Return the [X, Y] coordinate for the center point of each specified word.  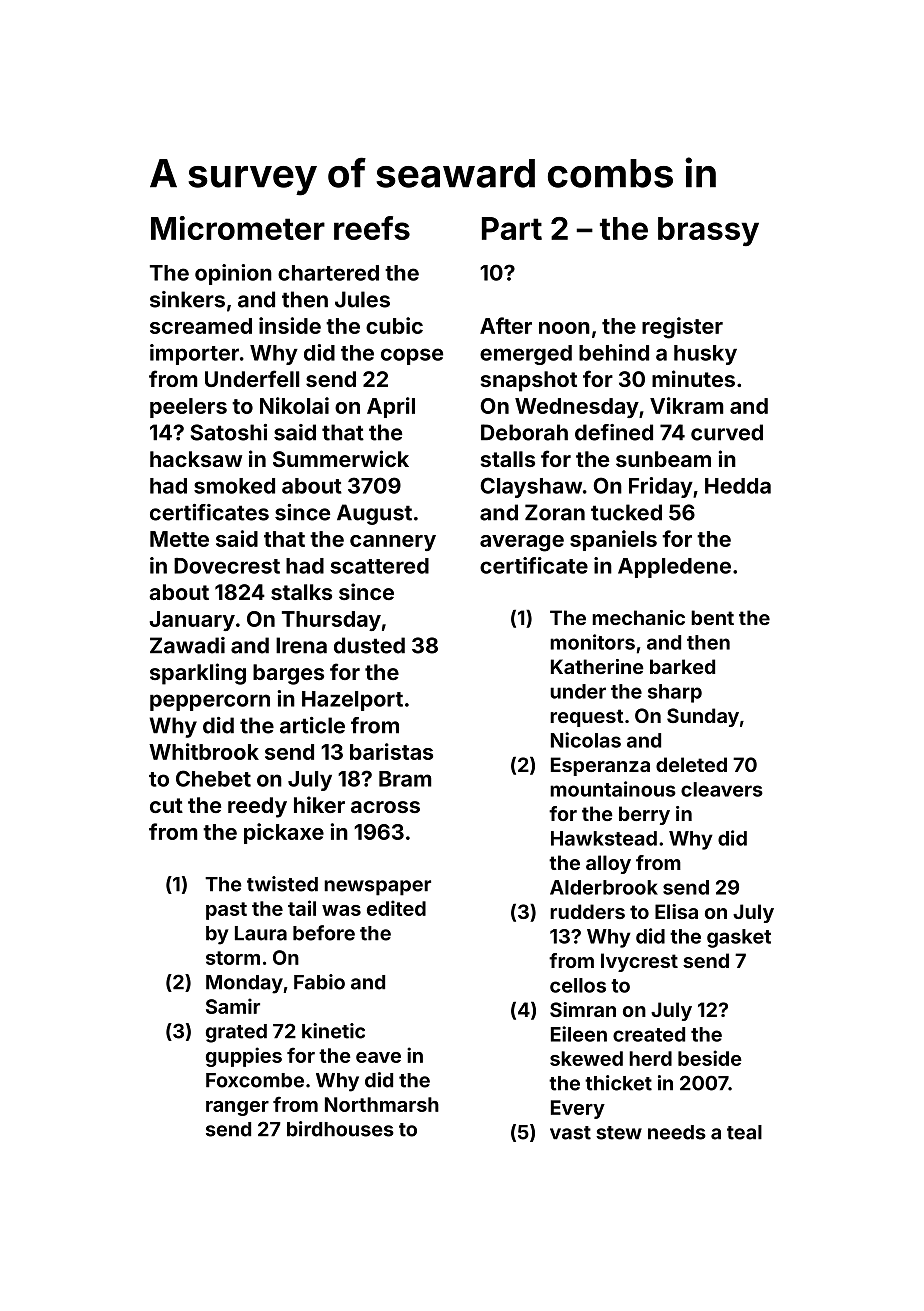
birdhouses [340, 1129]
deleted [691, 764]
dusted [369, 645]
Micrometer [238, 228]
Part [512, 228]
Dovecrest [227, 566]
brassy [708, 231]
